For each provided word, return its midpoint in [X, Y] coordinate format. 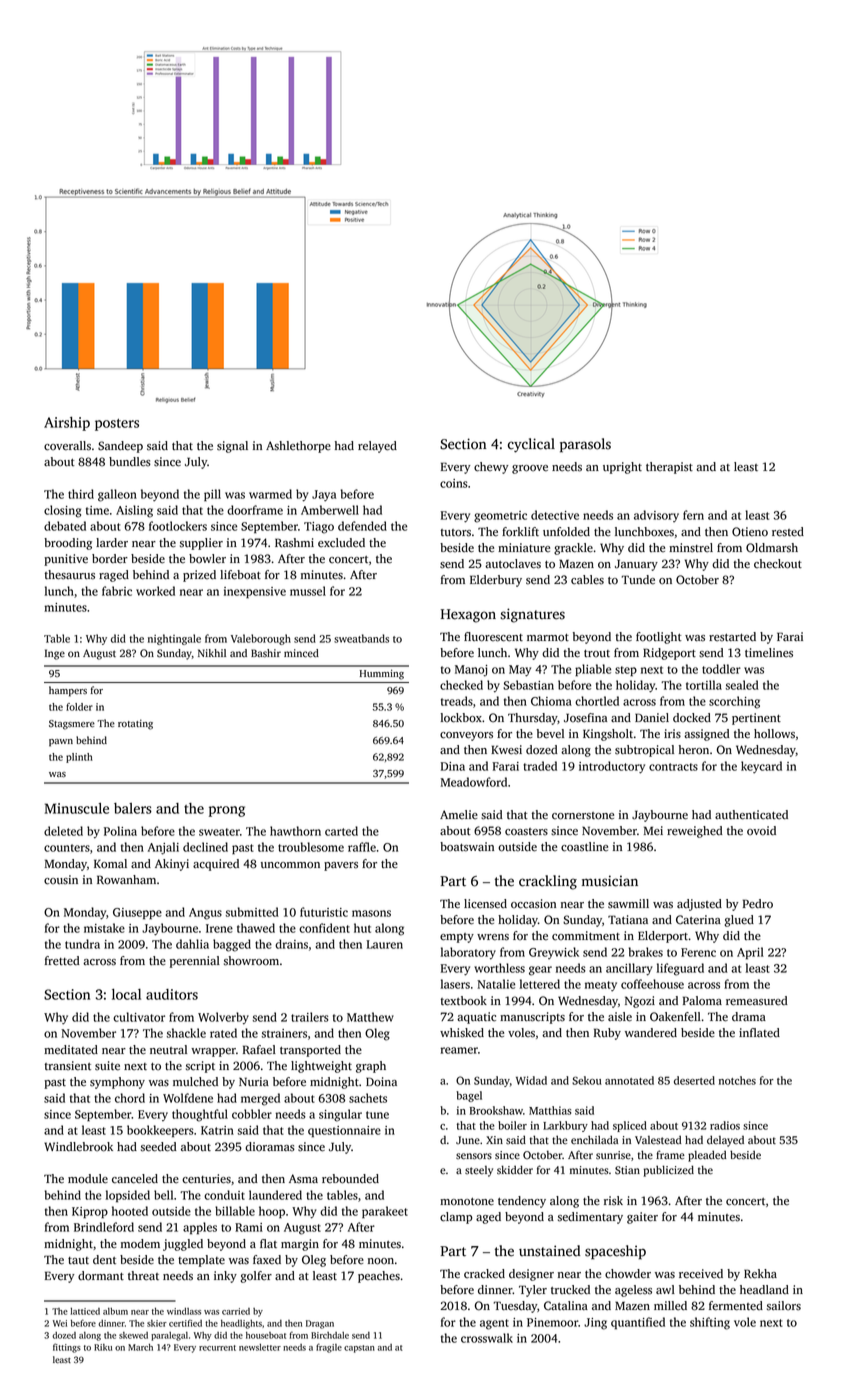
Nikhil [212, 653]
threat [143, 1276]
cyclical [531, 445]
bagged [232, 945]
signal [232, 447]
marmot [548, 638]
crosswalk [487, 1338]
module [88, 1179]
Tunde [638, 580]
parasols [585, 445]
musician [610, 881]
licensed [485, 904]
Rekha [760, 1274]
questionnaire [344, 1131]
